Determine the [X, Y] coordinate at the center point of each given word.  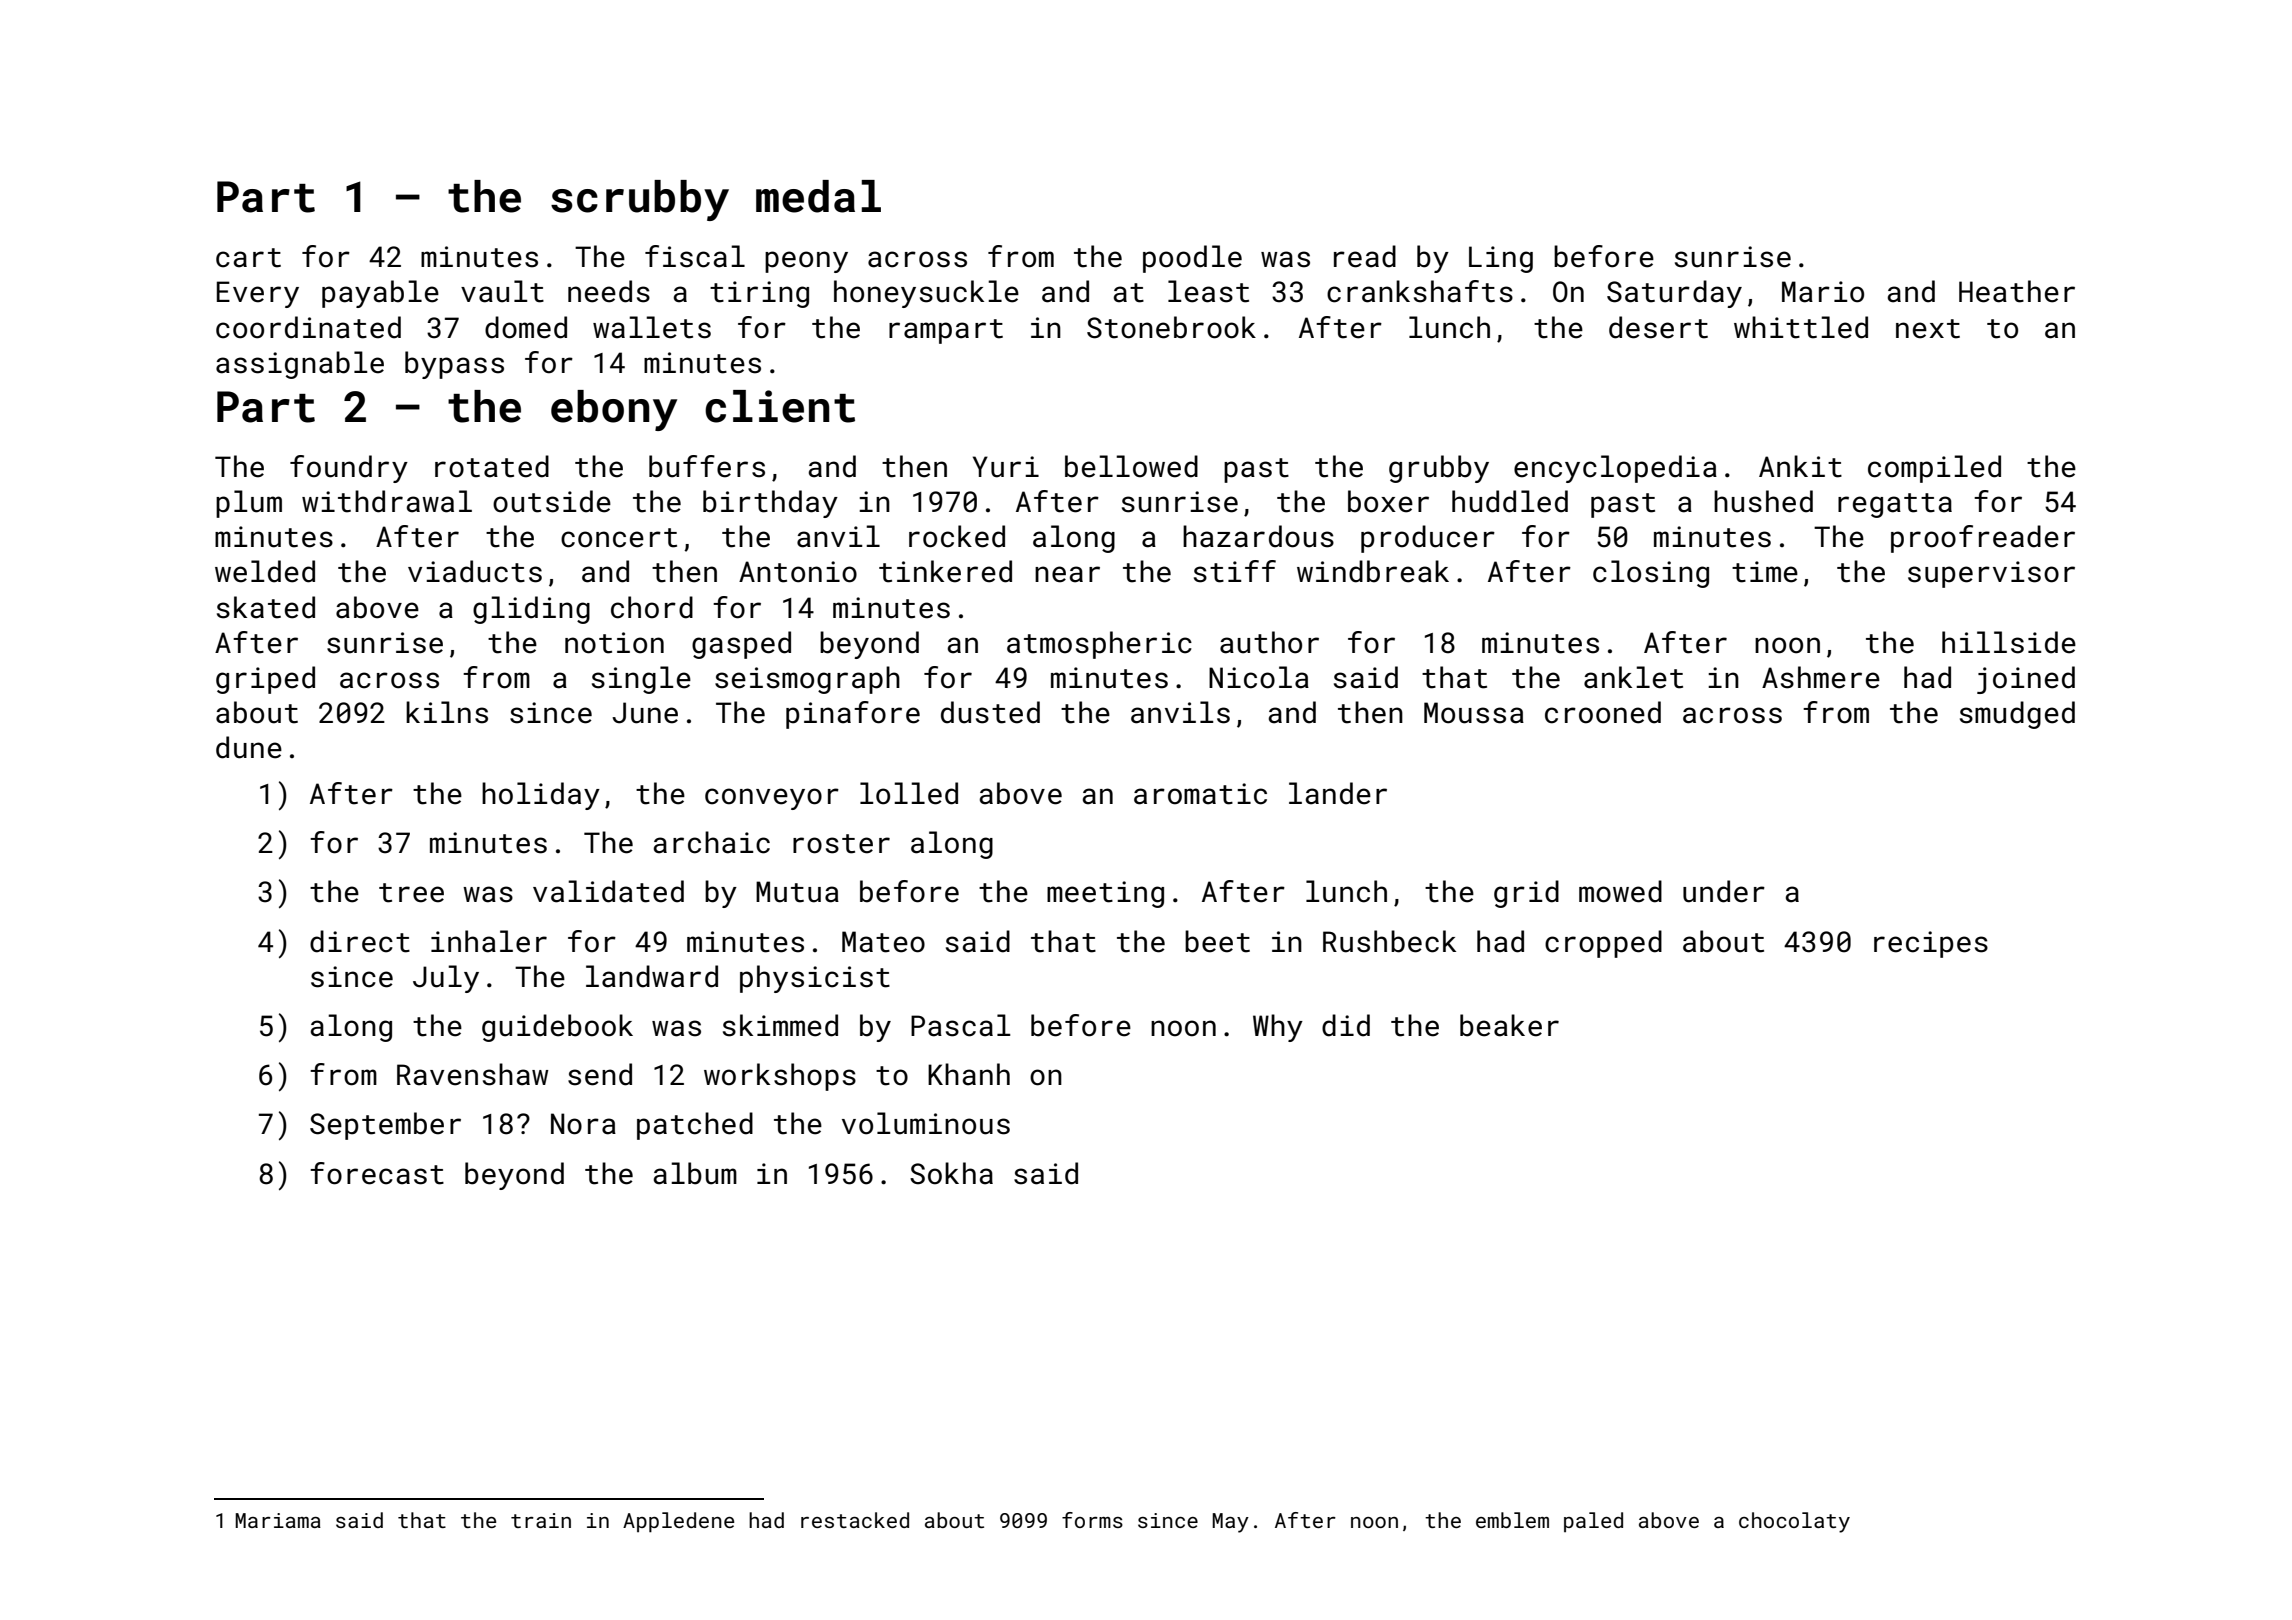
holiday [541, 796]
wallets [652, 327]
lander [1338, 793]
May [1230, 1523]
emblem [1512, 1520]
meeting [1105, 894]
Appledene [678, 1522]
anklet [1633, 677]
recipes [1931, 944]
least [1208, 291]
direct [360, 941]
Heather [2017, 291]
